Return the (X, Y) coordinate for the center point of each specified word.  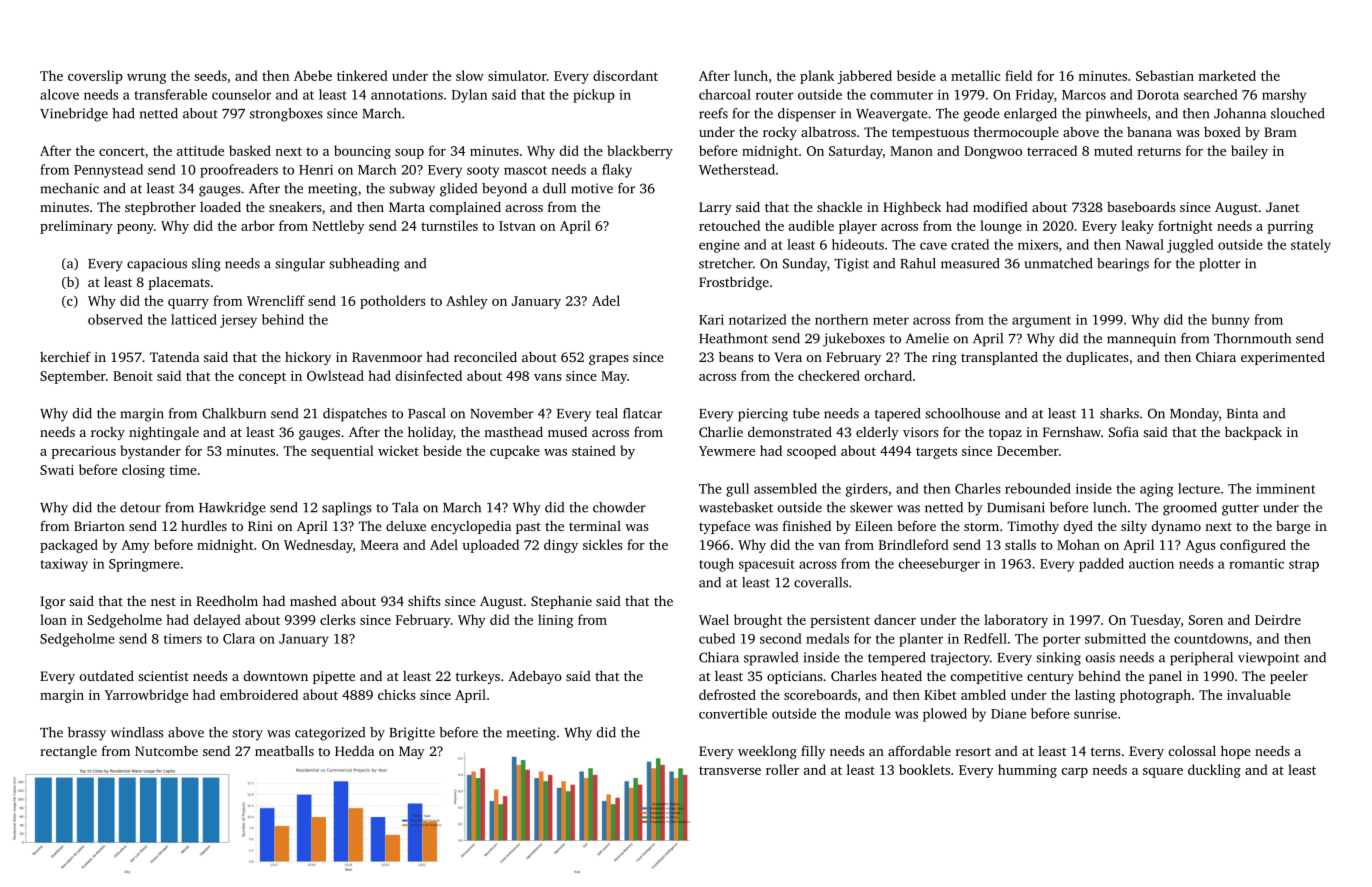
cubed (717, 638)
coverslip (95, 77)
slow (470, 75)
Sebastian (1165, 75)
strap (1304, 566)
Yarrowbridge (146, 696)
